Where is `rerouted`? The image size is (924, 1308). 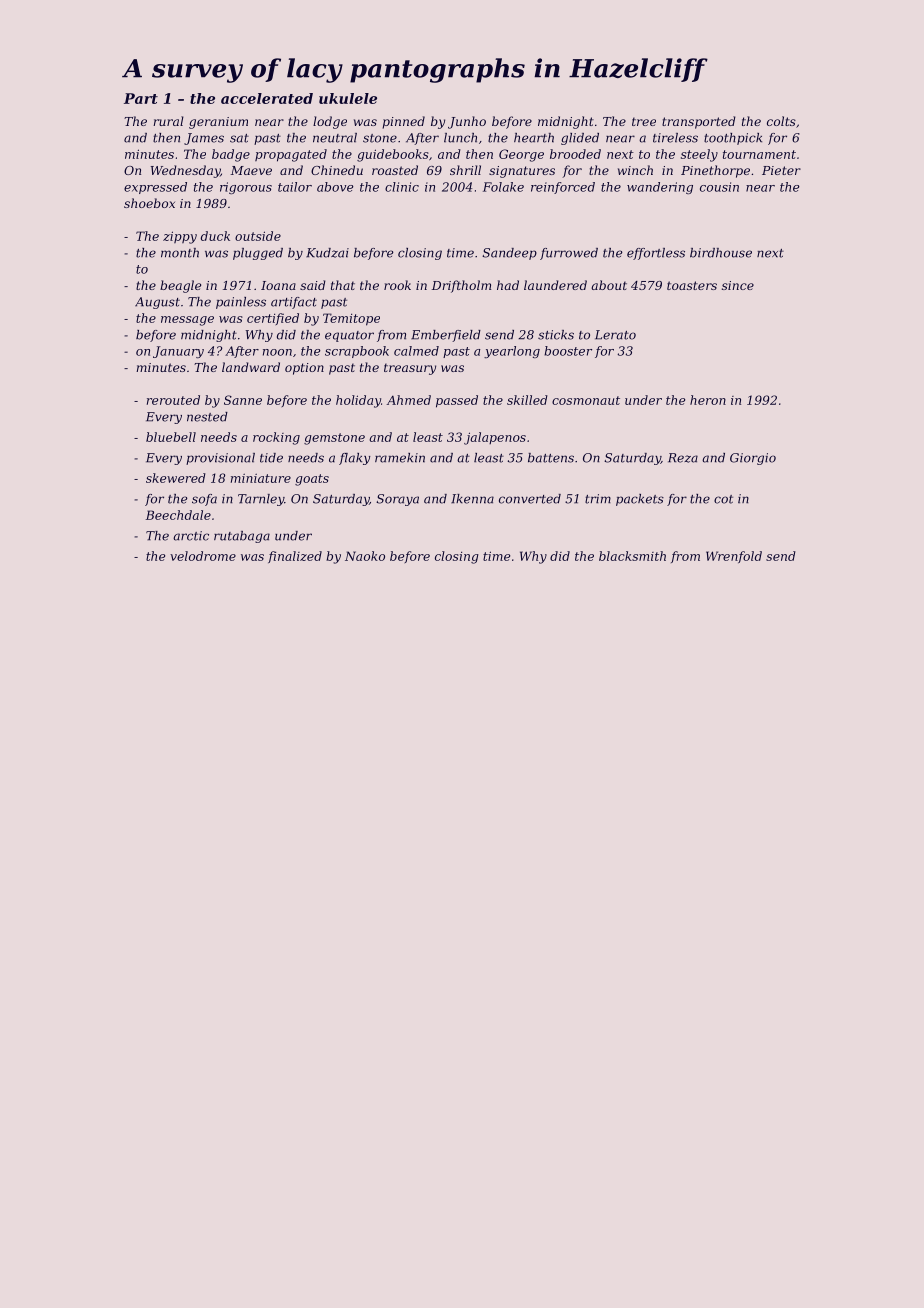
rerouted is located at coordinates (173, 400).
